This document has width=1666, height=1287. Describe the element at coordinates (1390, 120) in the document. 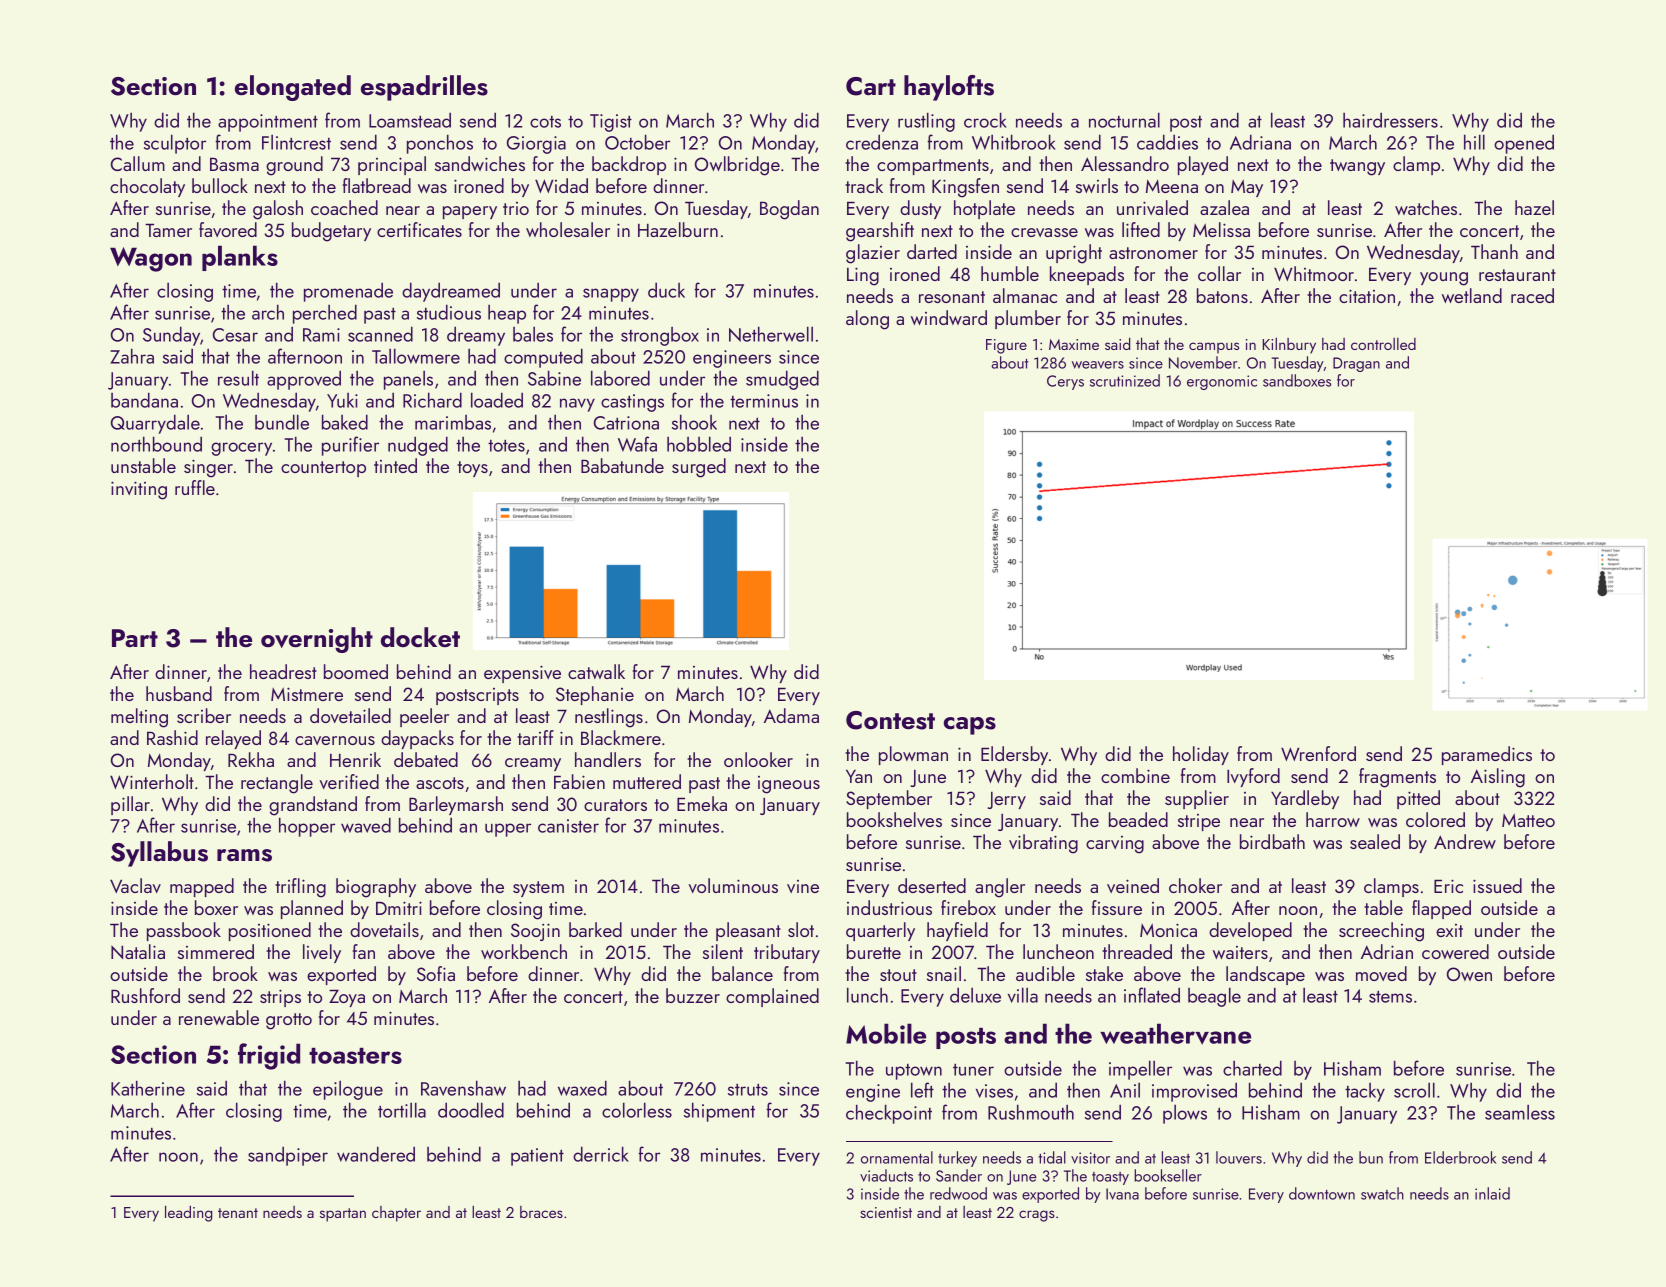

I see `hairdressers` at that location.
